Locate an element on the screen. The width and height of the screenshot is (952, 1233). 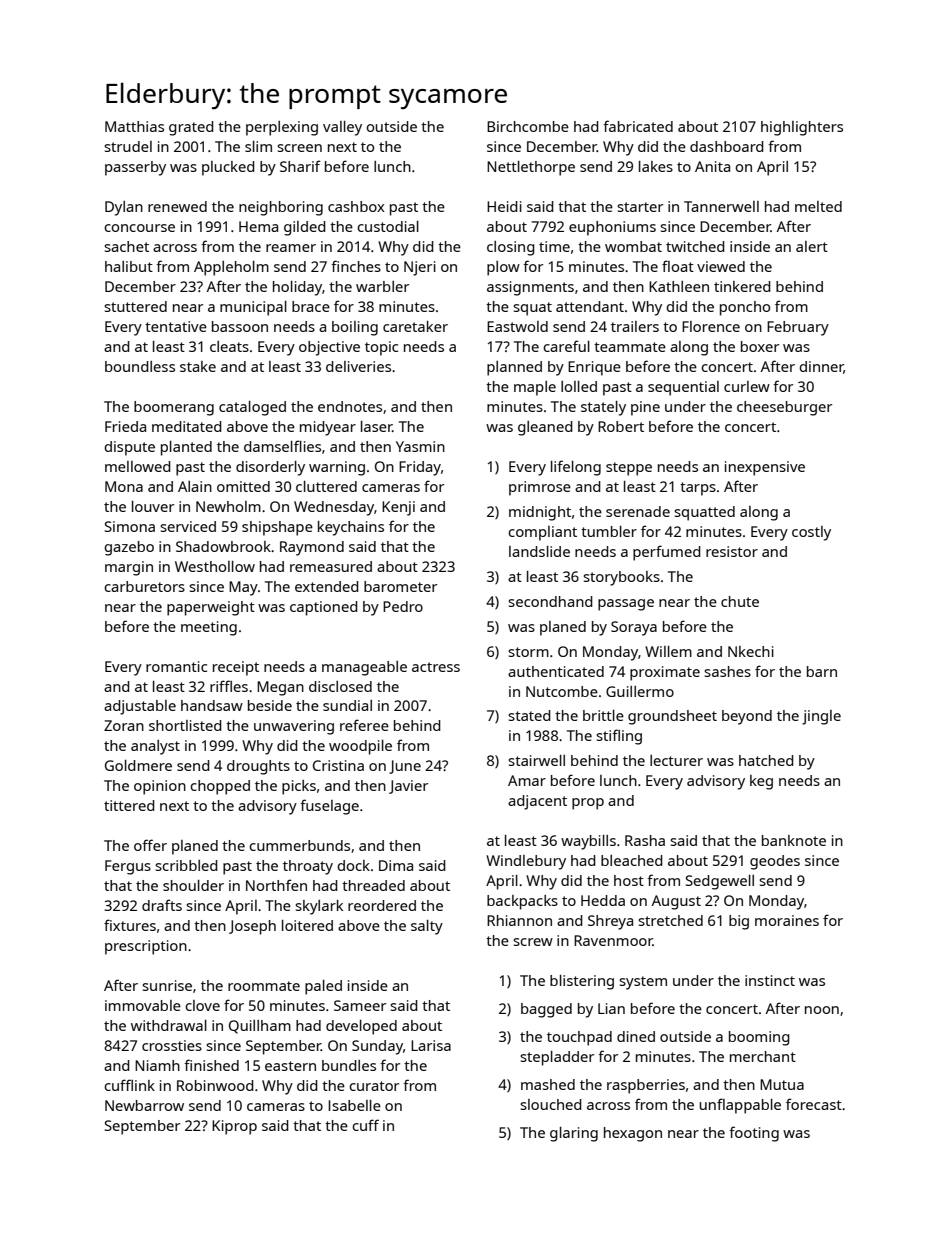
secondhand is located at coordinates (550, 601).
